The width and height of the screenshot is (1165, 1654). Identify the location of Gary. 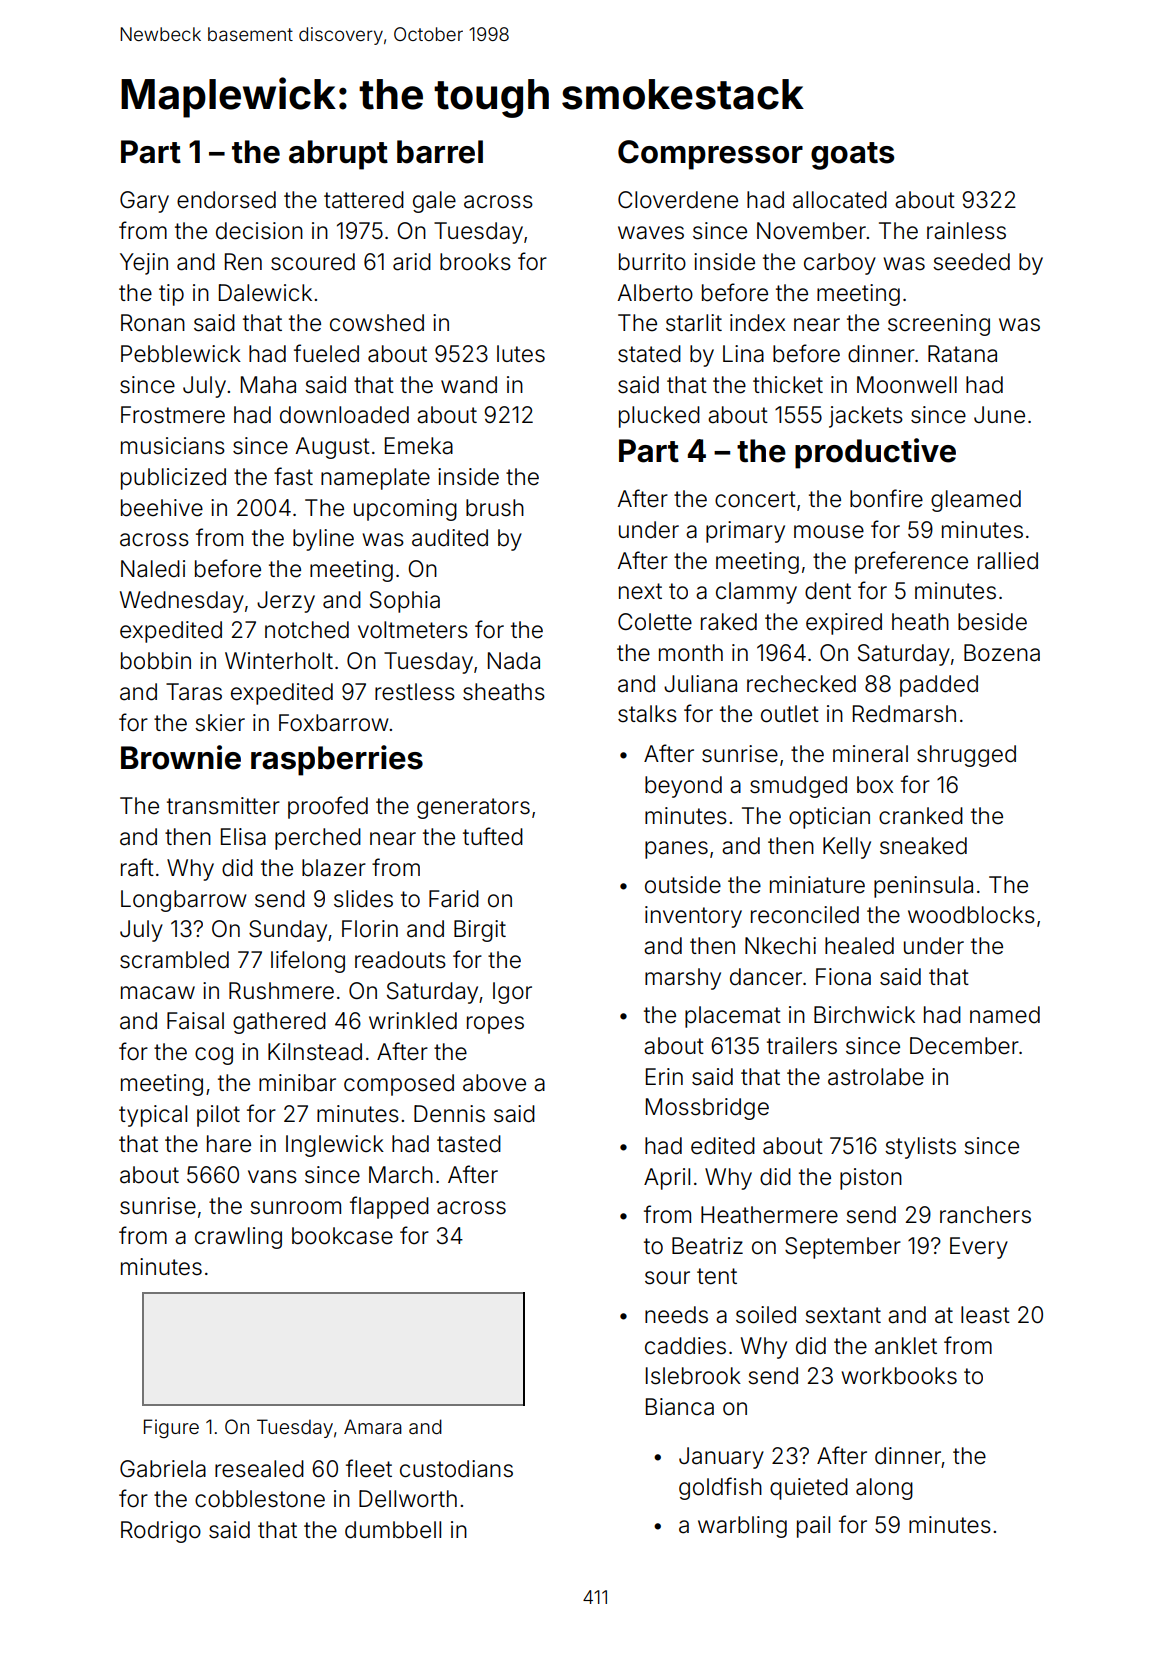
(144, 202).
